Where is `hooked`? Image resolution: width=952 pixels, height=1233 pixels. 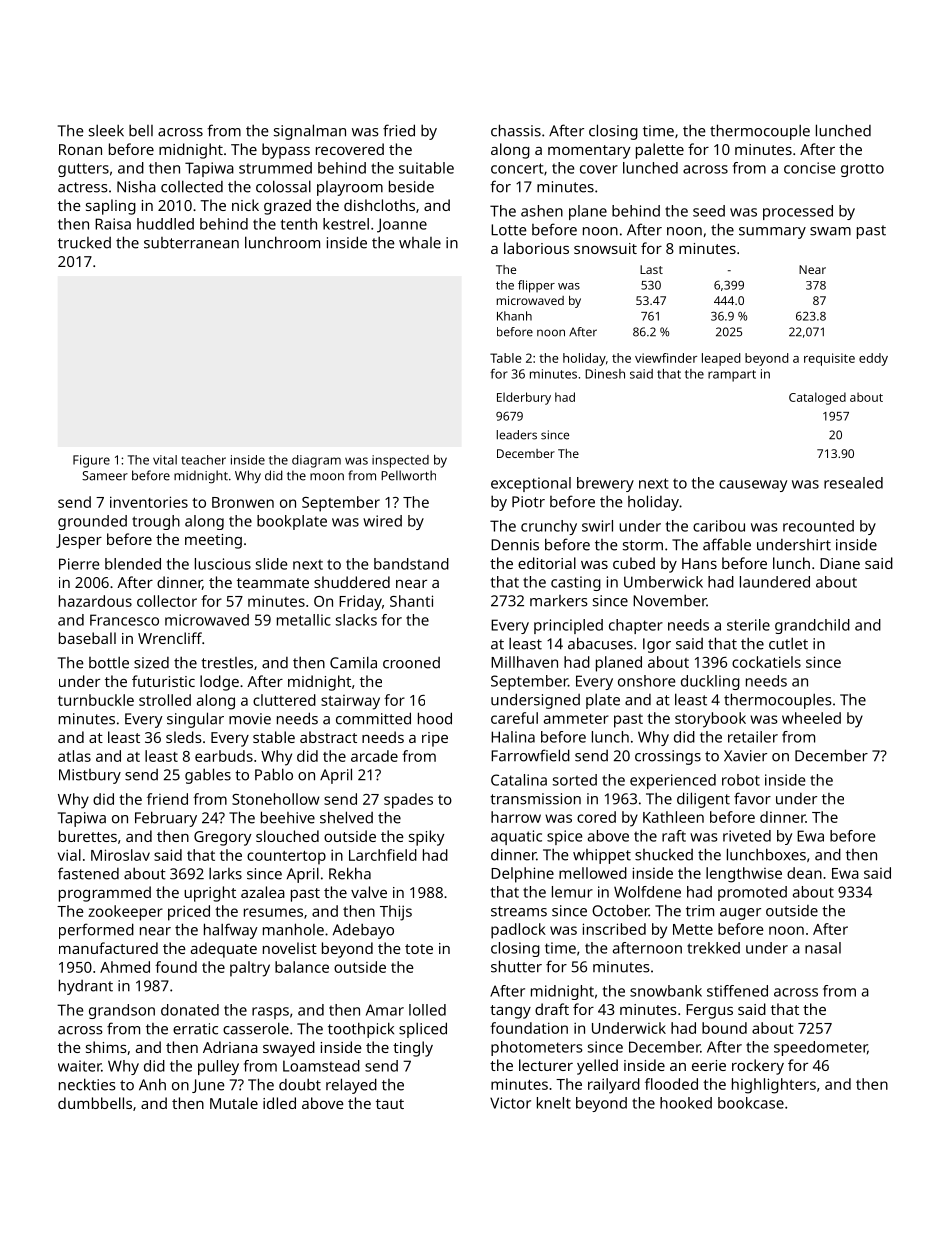
hooked is located at coordinates (686, 1103).
